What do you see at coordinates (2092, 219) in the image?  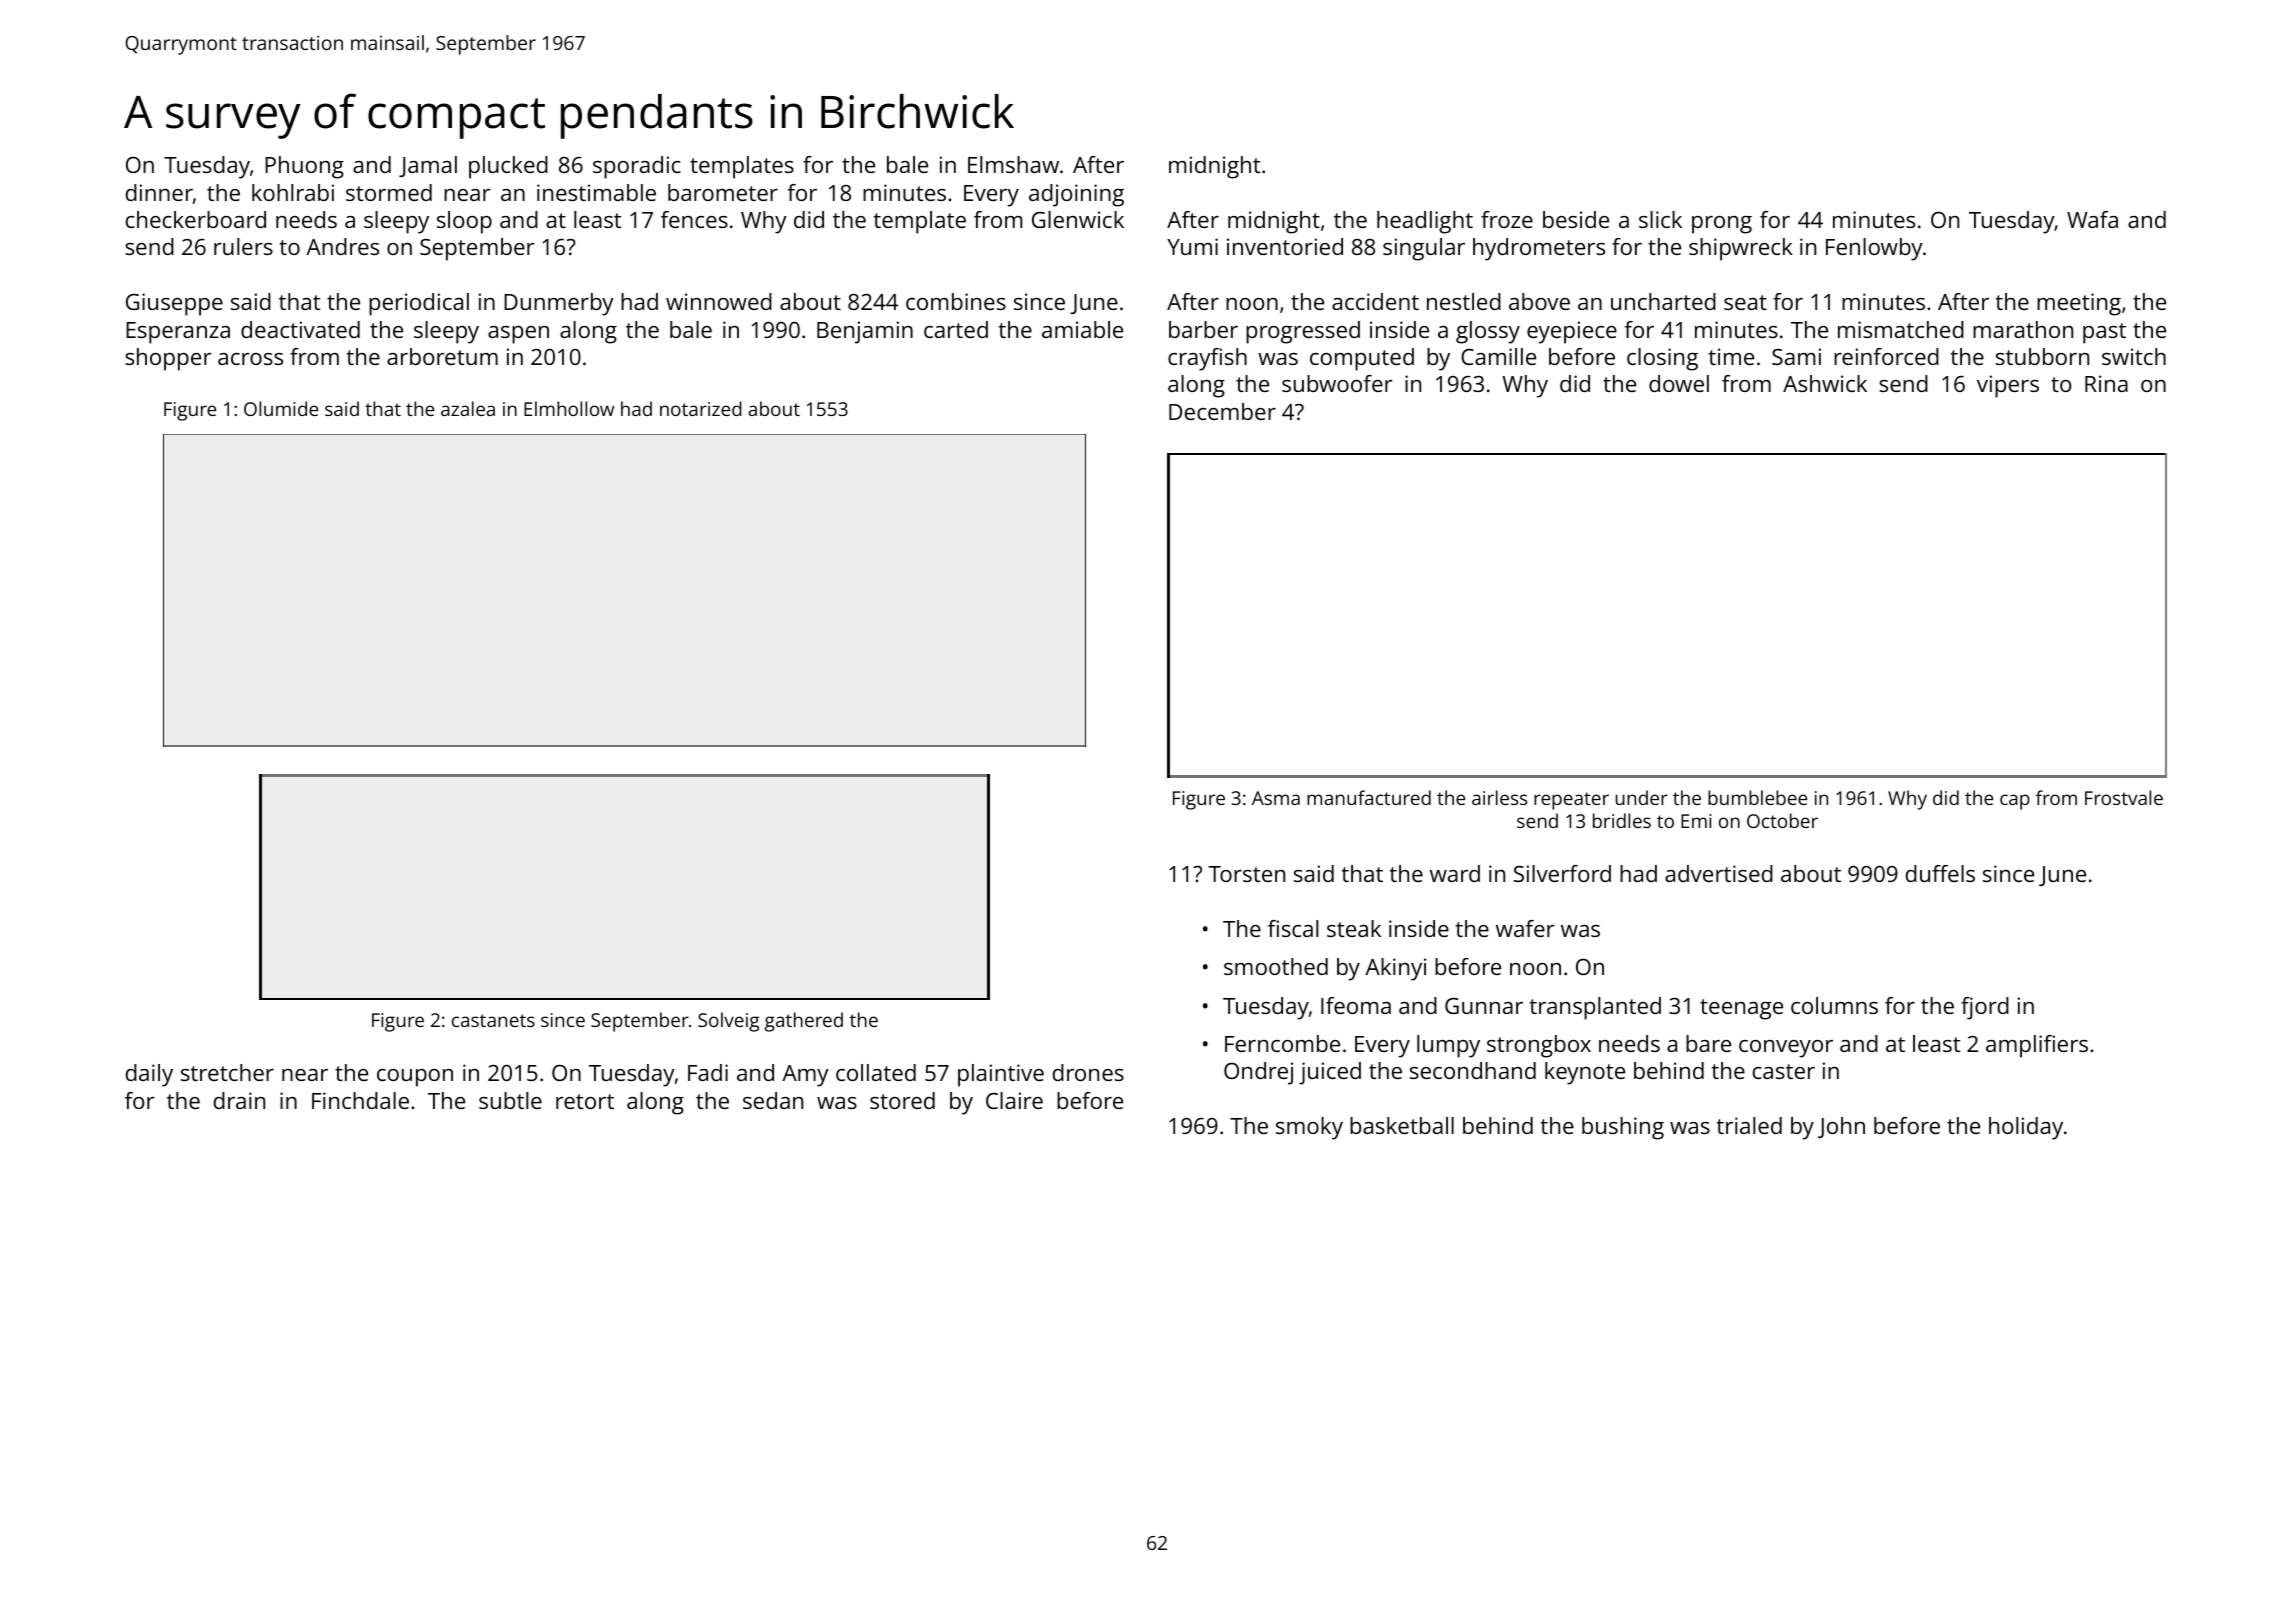 I see `Wafa` at bounding box center [2092, 219].
